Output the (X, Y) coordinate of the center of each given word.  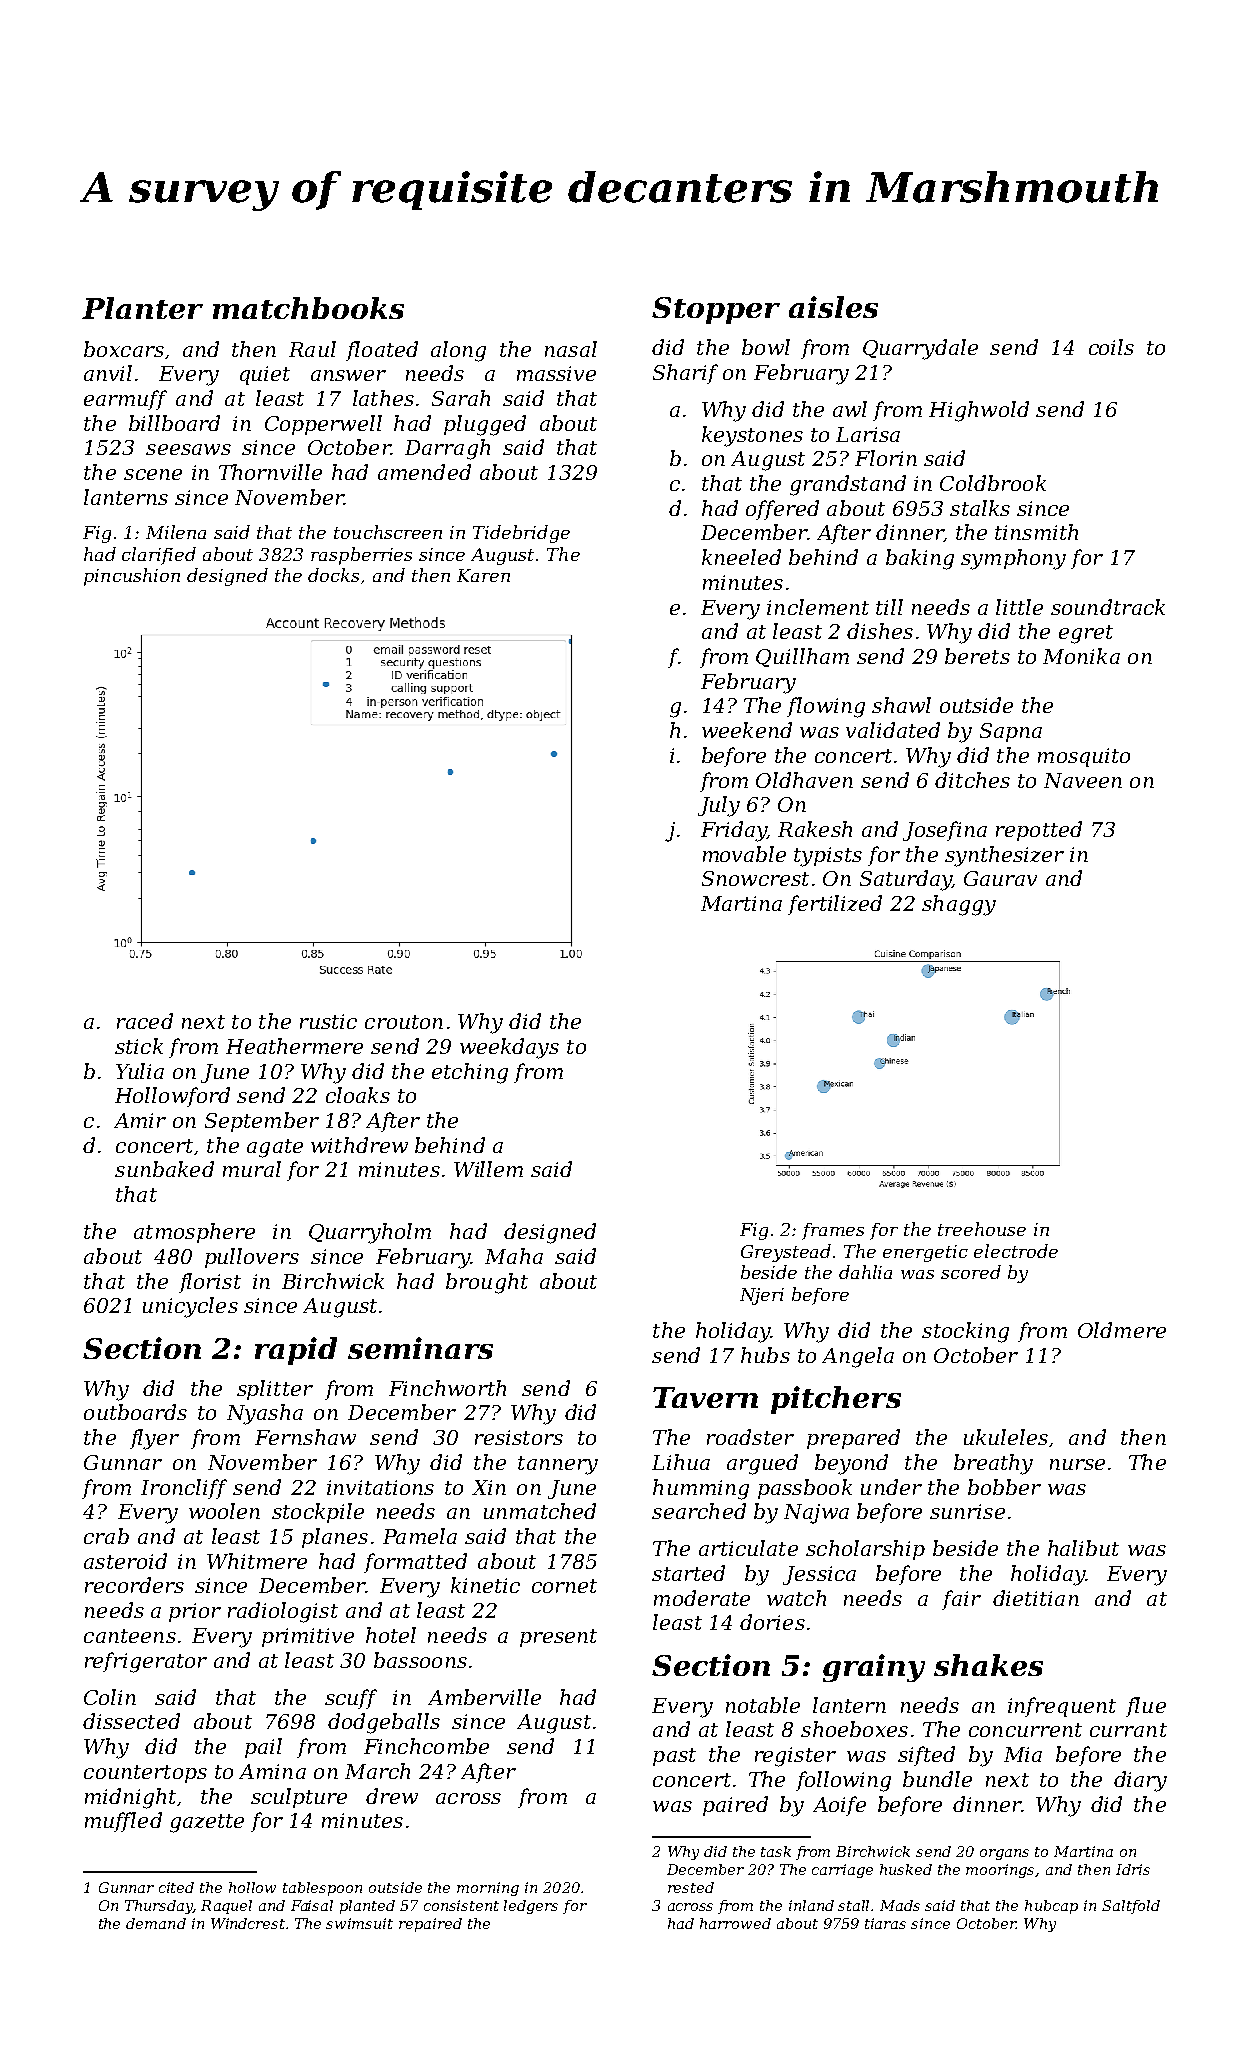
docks (333, 575)
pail (263, 1748)
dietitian (1036, 1598)
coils (1111, 347)
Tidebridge (521, 534)
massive (556, 373)
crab (106, 1536)
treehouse (982, 1229)
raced (145, 1021)
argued (762, 1464)
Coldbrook (993, 483)
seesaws (188, 449)
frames (833, 1231)
